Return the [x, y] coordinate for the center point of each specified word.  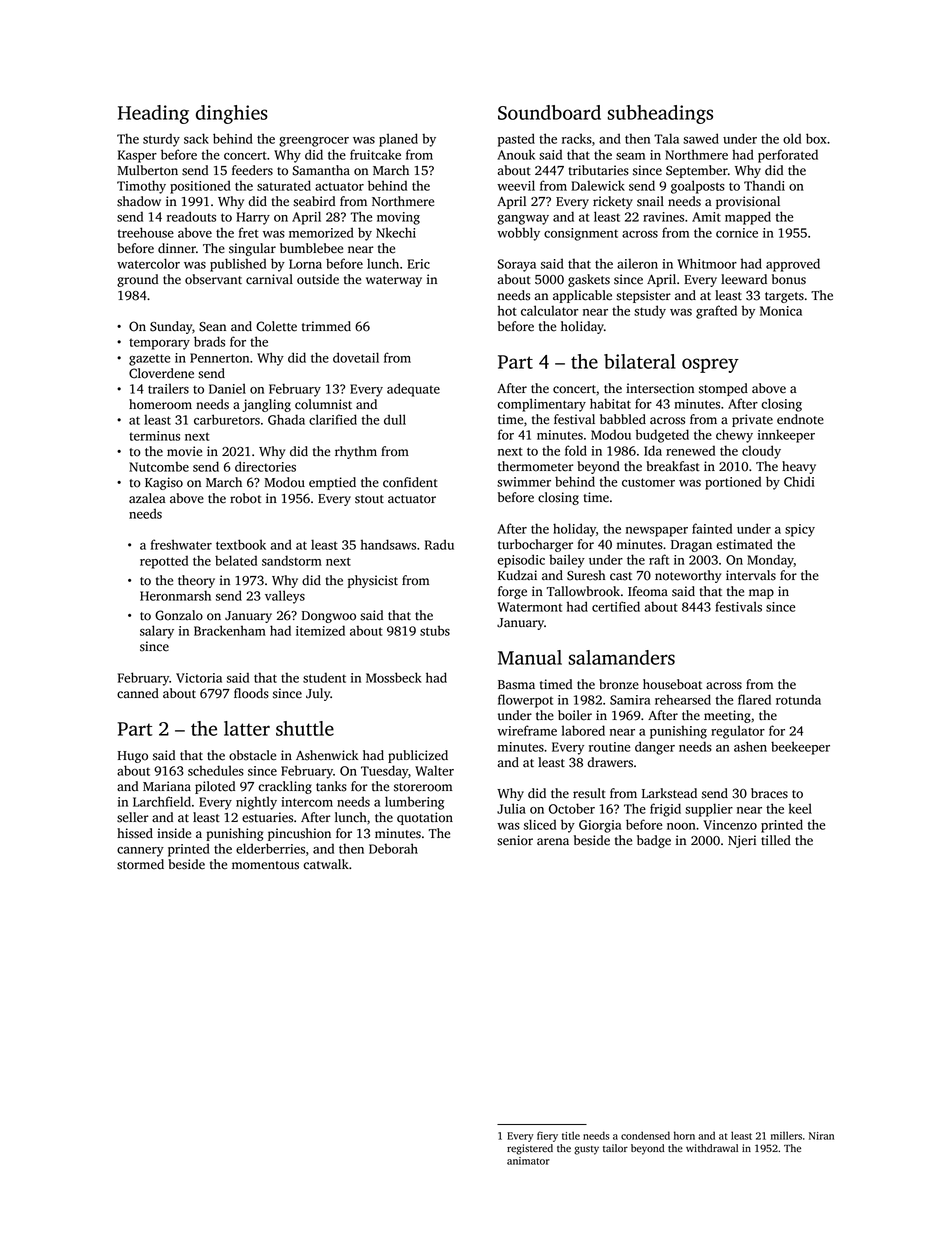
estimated [744, 544]
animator [528, 1161]
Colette [276, 326]
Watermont [529, 607]
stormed [140, 864]
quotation [425, 818]
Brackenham [230, 630]
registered [530, 1149]
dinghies [232, 114]
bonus [789, 279]
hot [507, 310]
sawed [701, 138]
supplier [709, 810]
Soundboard [549, 112]
